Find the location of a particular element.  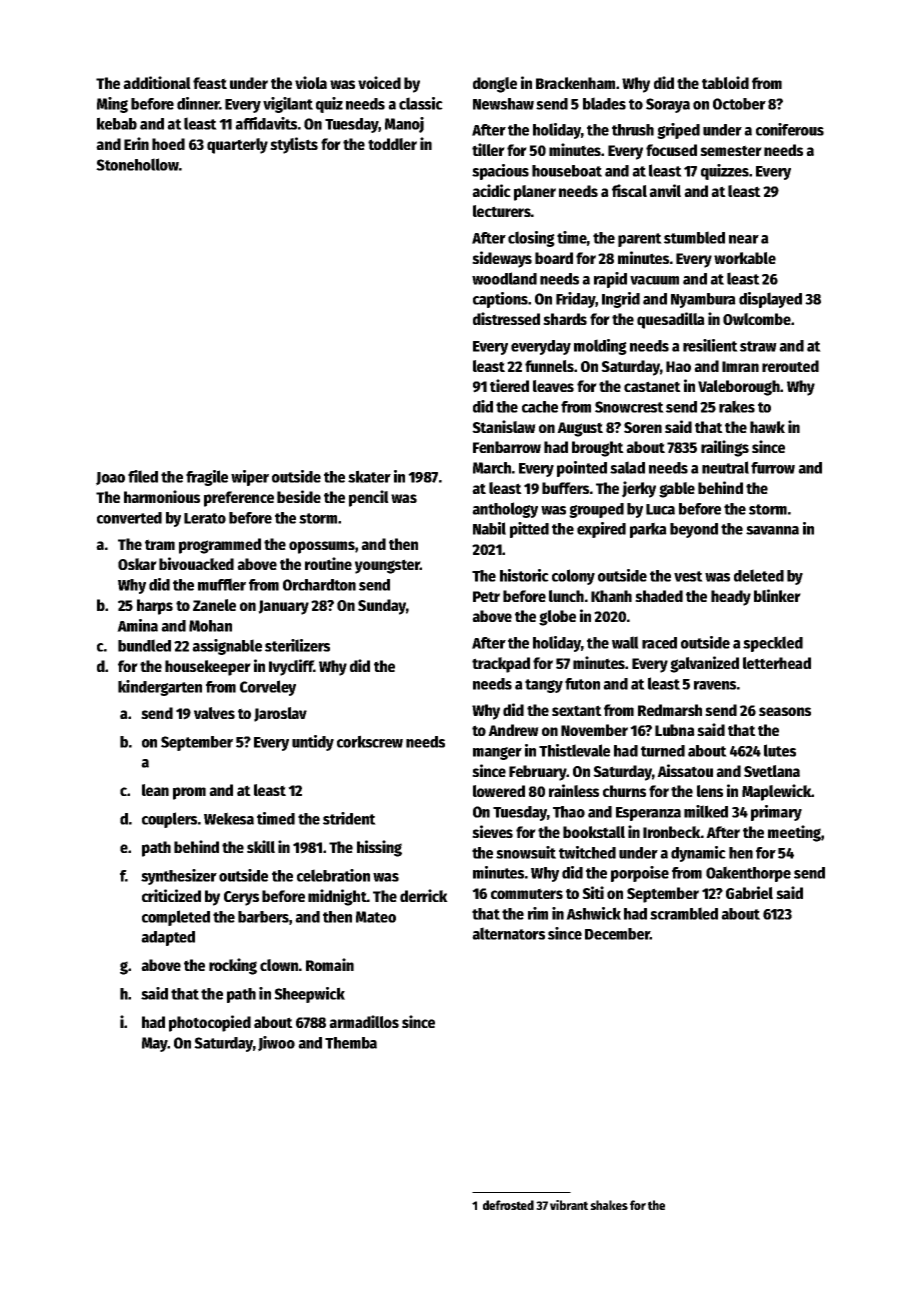

fragile is located at coordinates (207, 478).
